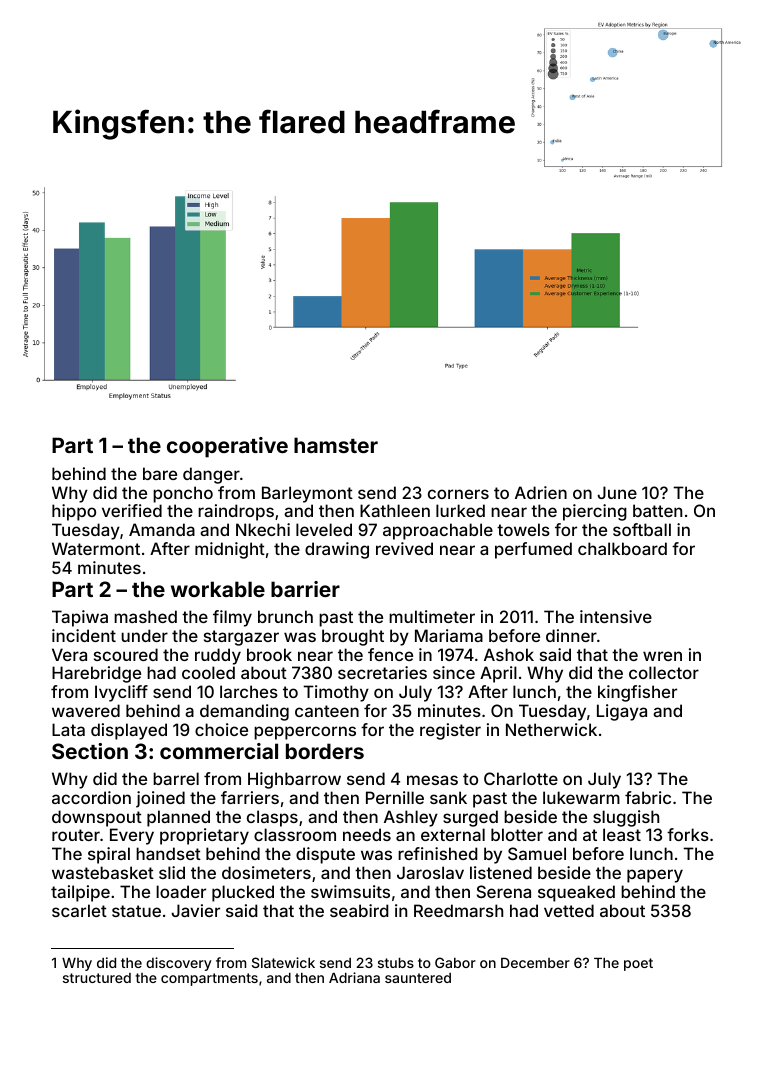  I want to click on Reedmarsh, so click(458, 910).
